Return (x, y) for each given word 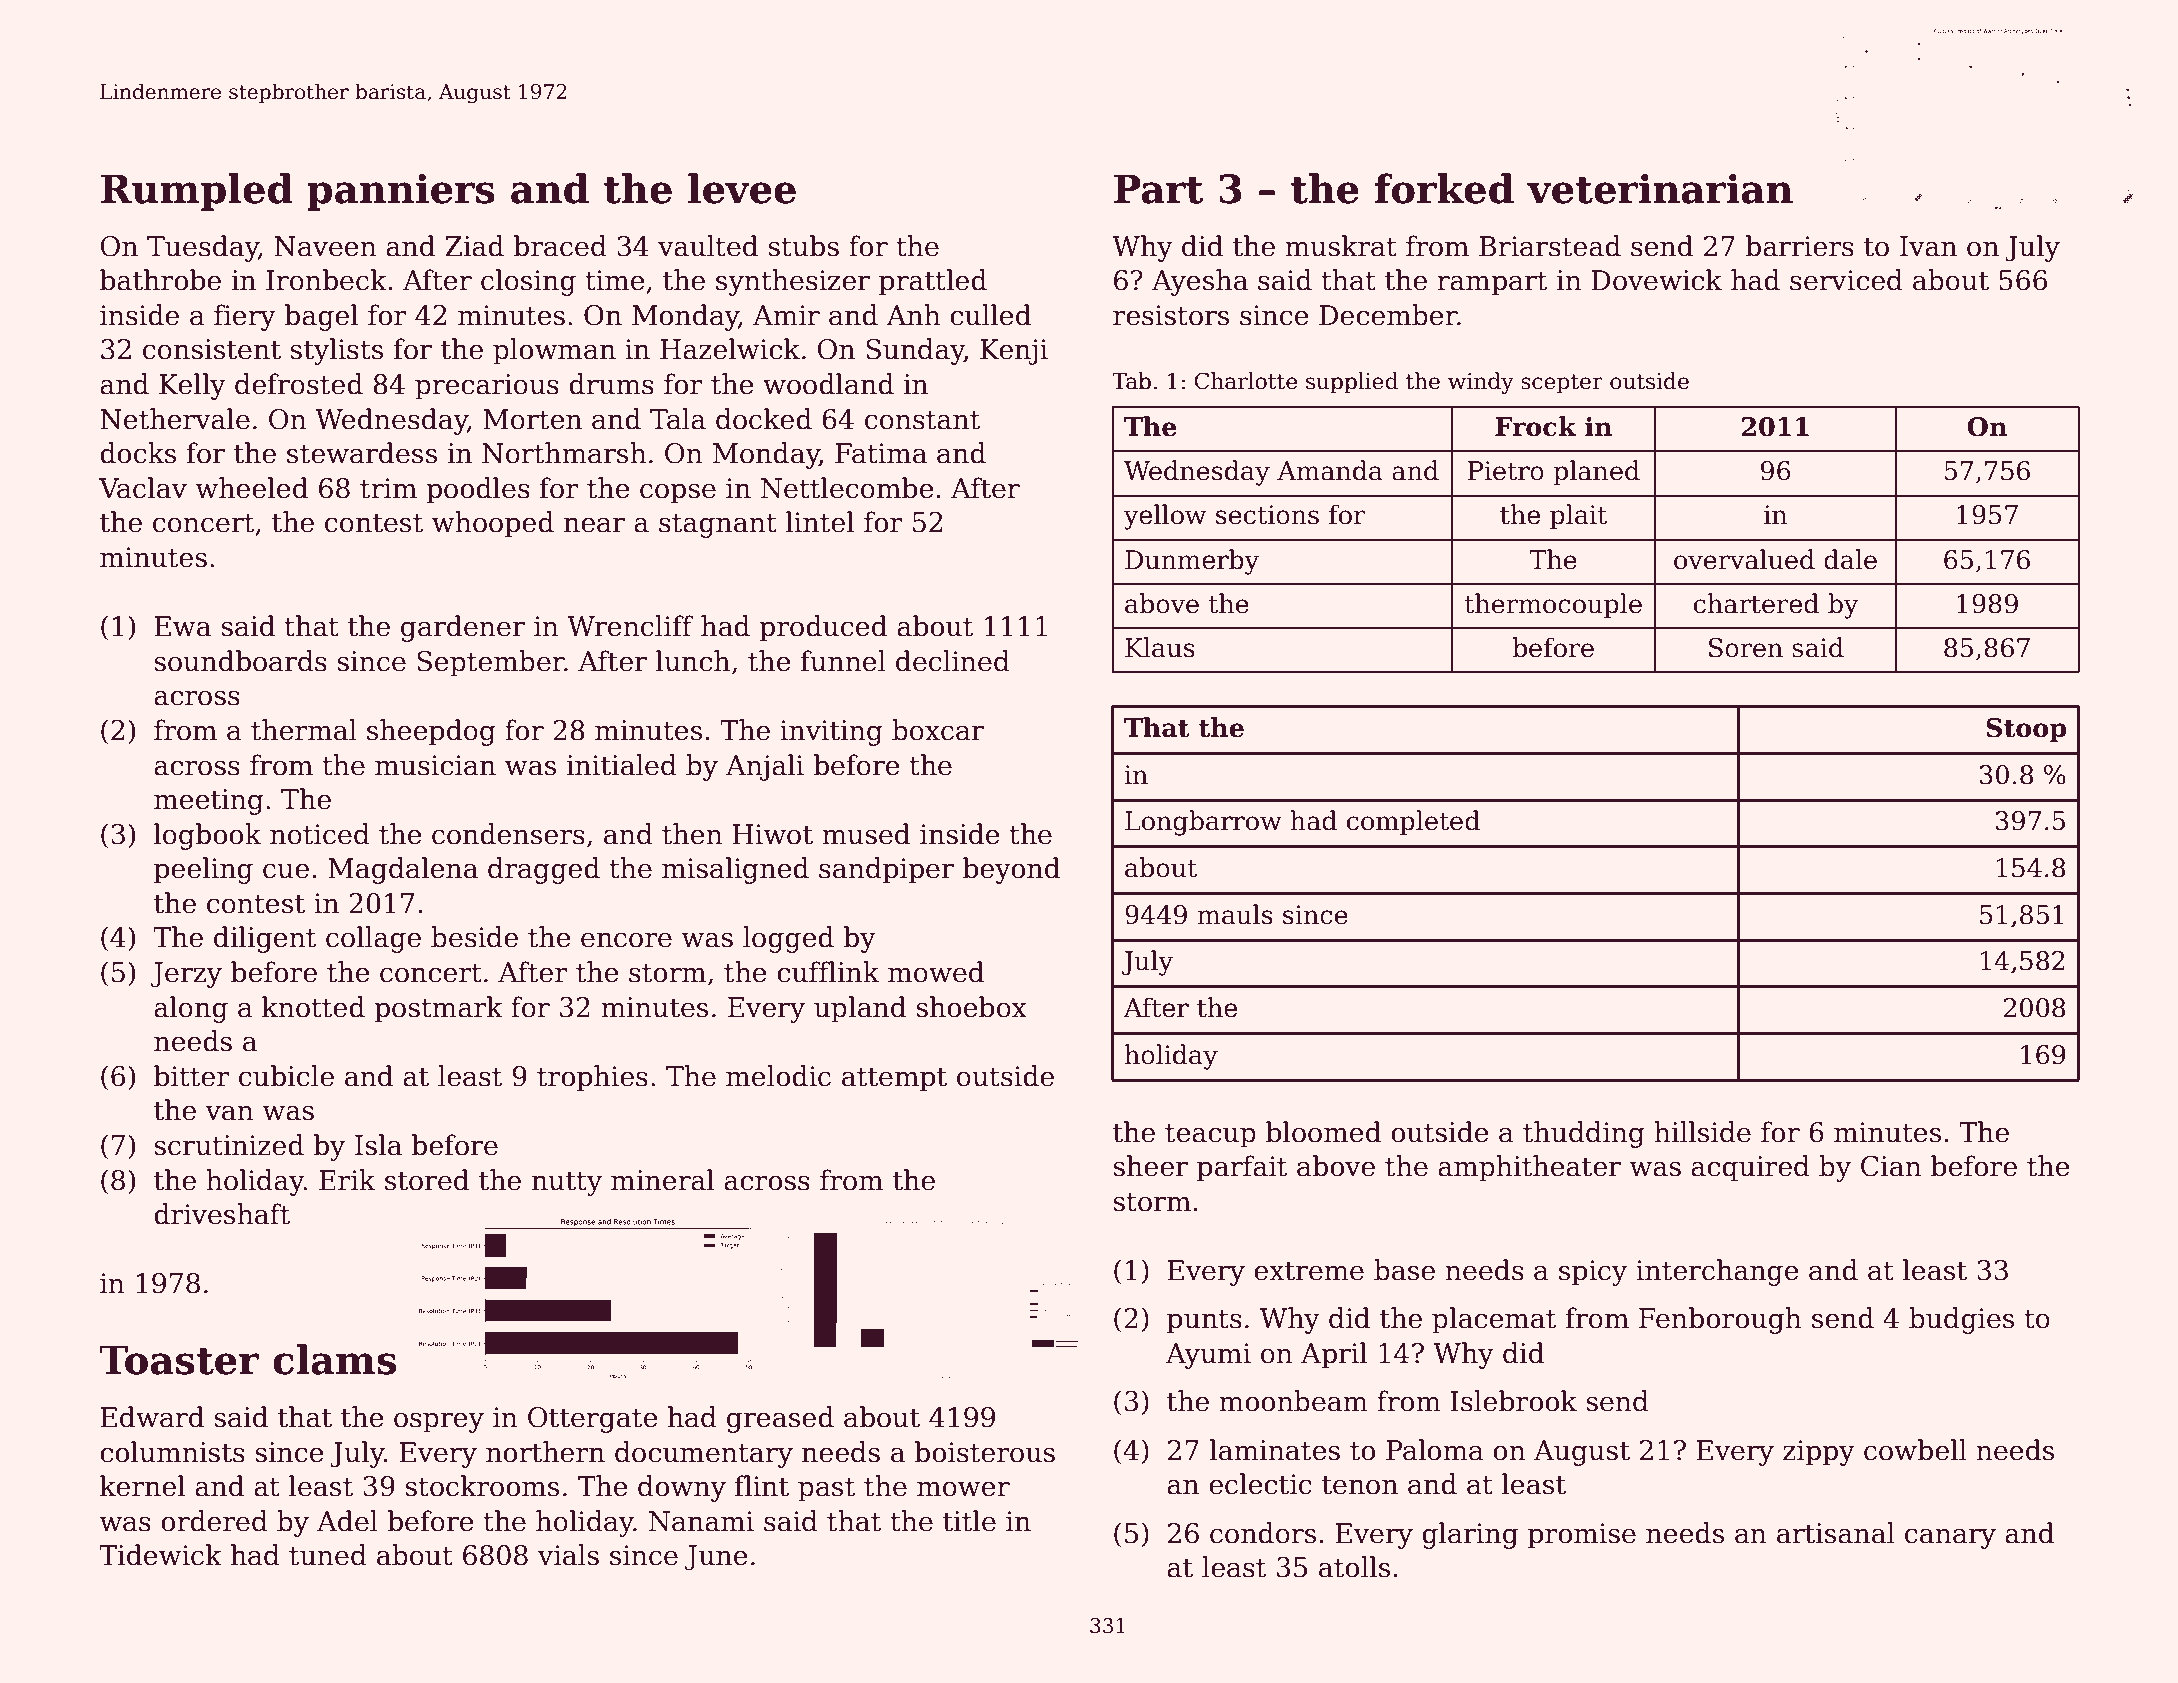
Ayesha (1200, 282)
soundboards (240, 661)
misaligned (735, 870)
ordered (214, 1521)
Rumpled (197, 192)
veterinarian (1660, 189)
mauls (1235, 914)
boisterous (984, 1452)
